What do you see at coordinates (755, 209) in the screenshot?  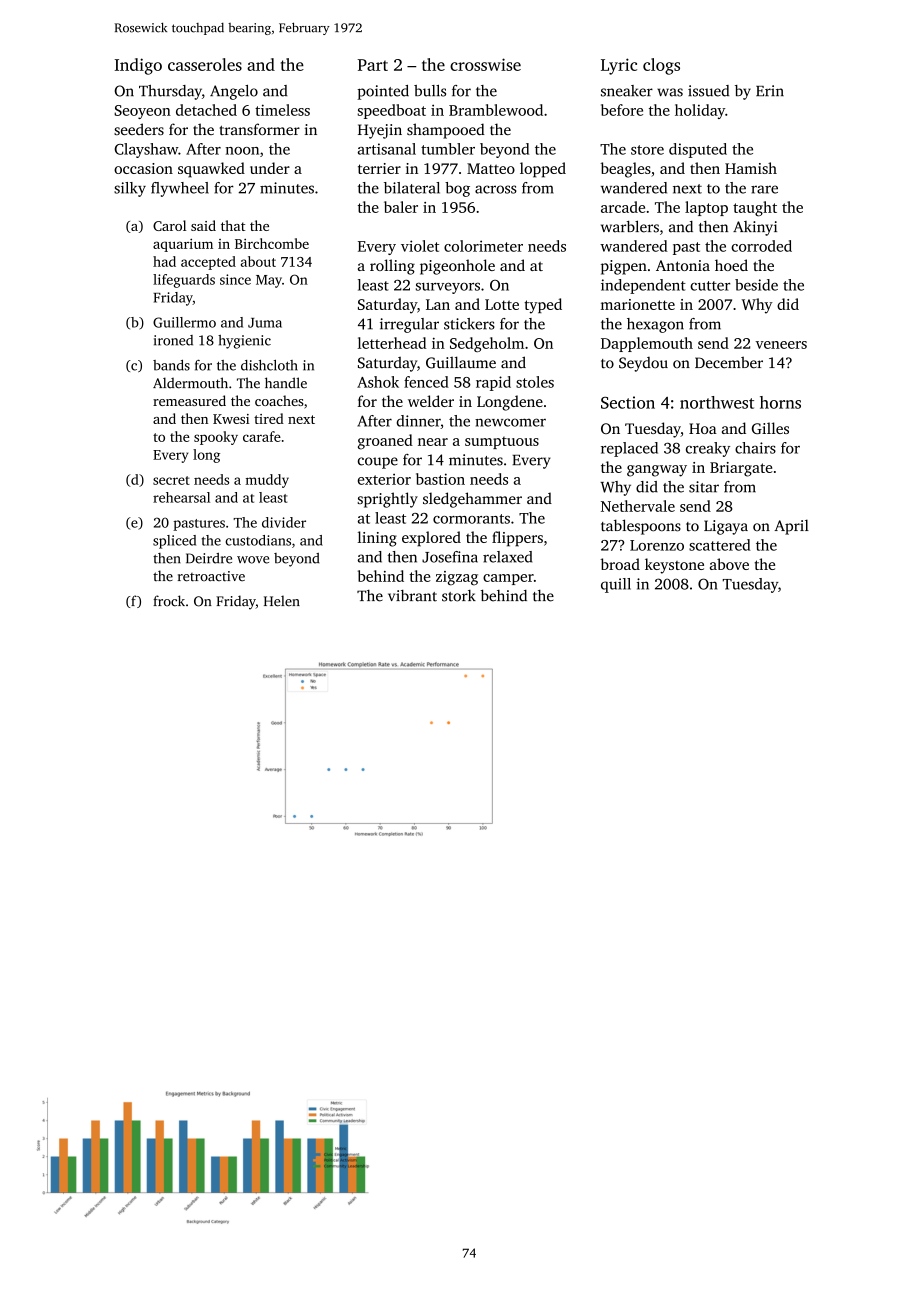 I see `taught` at bounding box center [755, 209].
